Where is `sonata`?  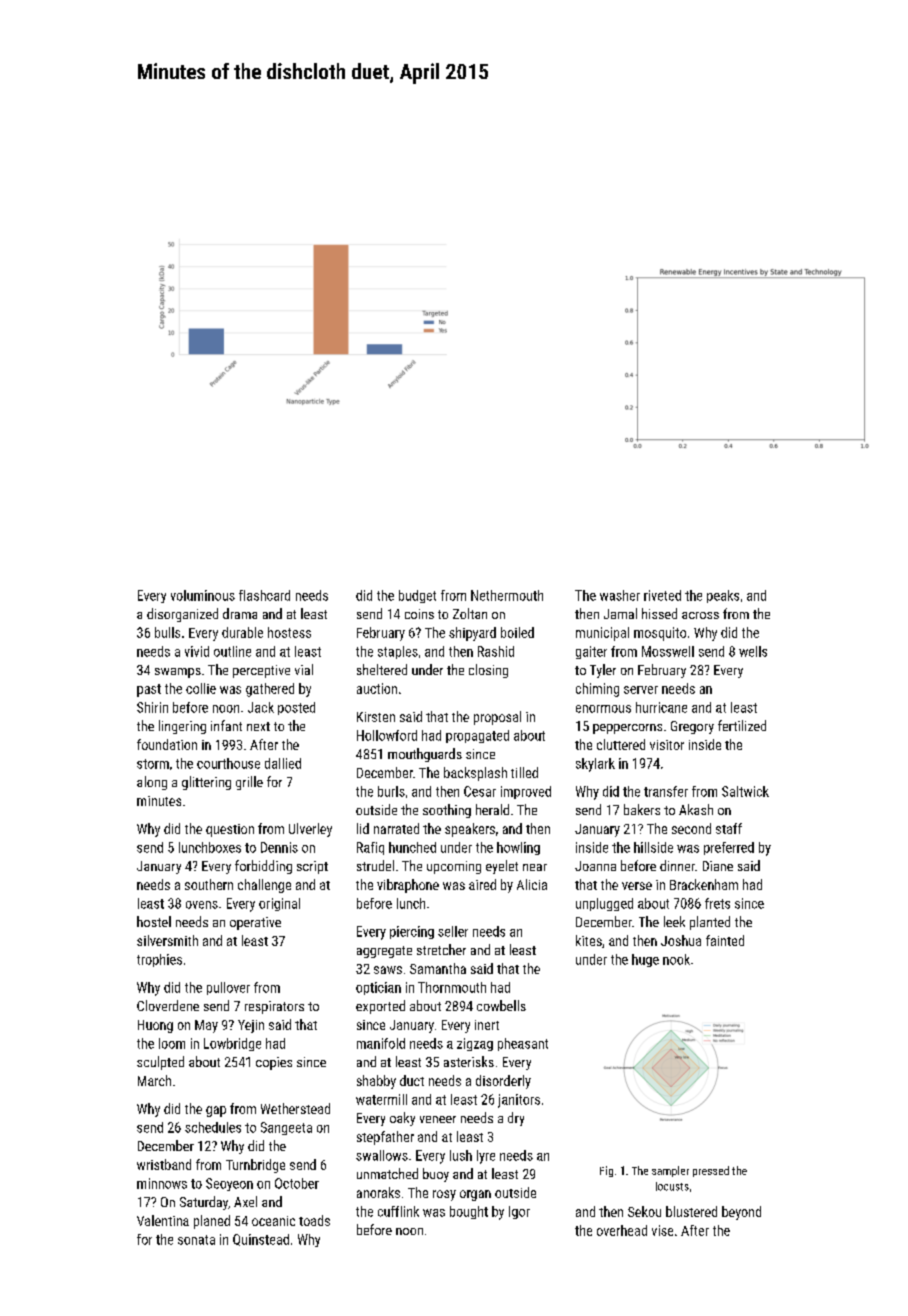
sonata is located at coordinates (196, 1240).
